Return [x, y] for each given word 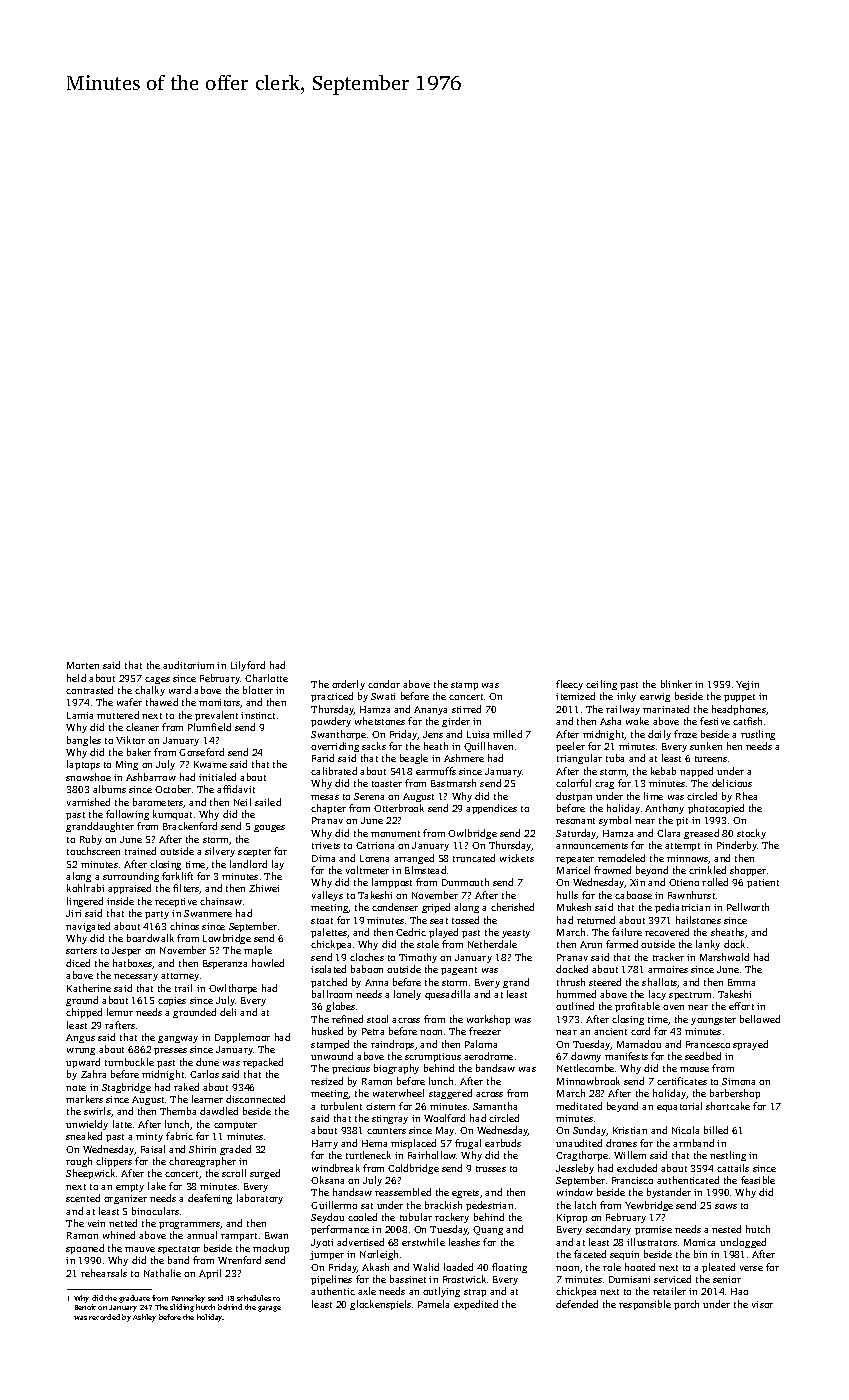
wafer [129, 702]
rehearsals [104, 1273]
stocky [751, 834]
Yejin [747, 685]
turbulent [341, 1106]
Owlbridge [472, 834]
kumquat [172, 815]
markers [84, 1099]
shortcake [728, 1106]
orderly [348, 685]
